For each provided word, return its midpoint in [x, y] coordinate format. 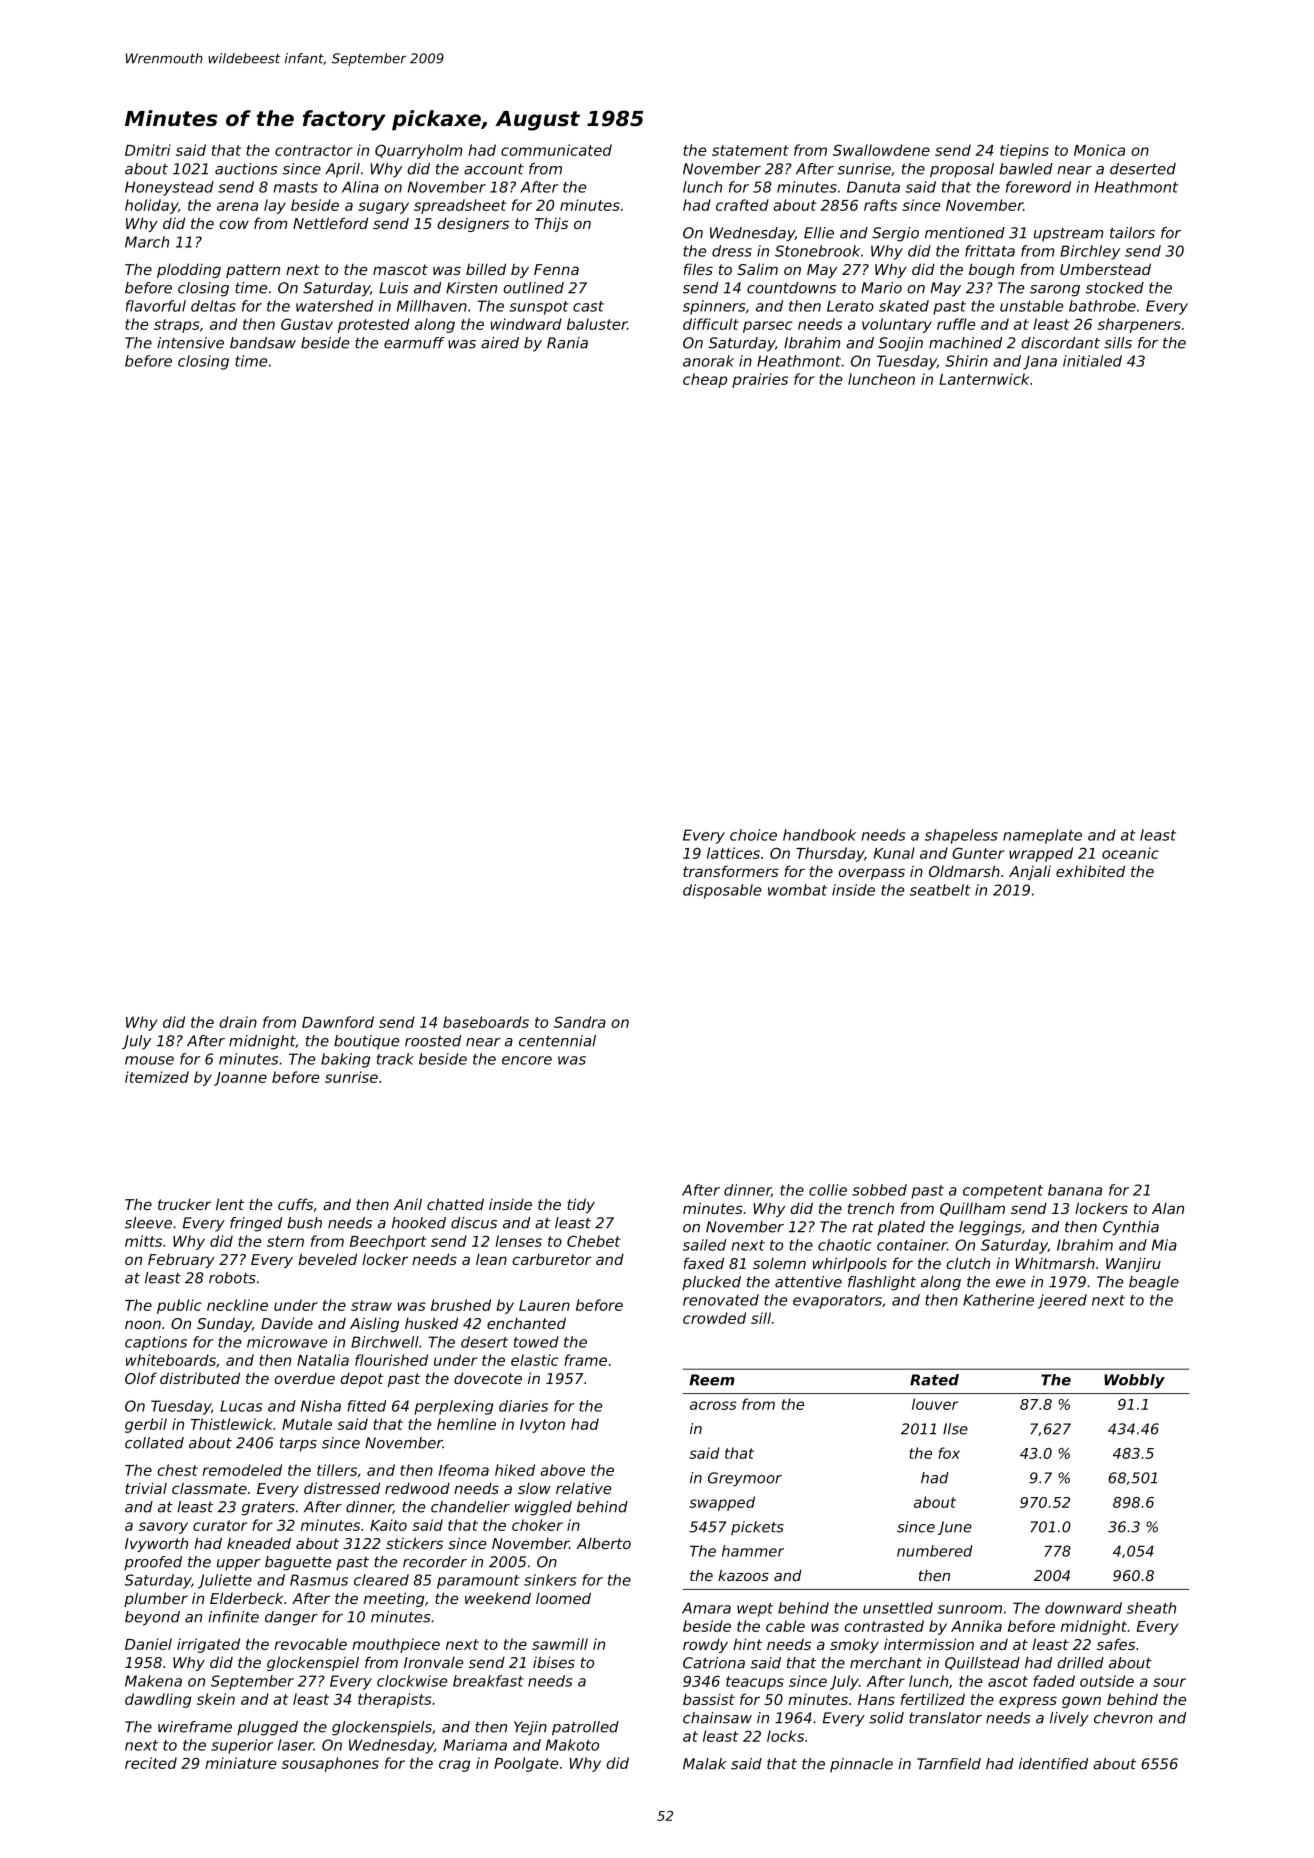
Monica [1099, 150]
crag [454, 1766]
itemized [157, 1077]
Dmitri [148, 150]
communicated [556, 150]
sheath [1151, 1608]
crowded [714, 1318]
